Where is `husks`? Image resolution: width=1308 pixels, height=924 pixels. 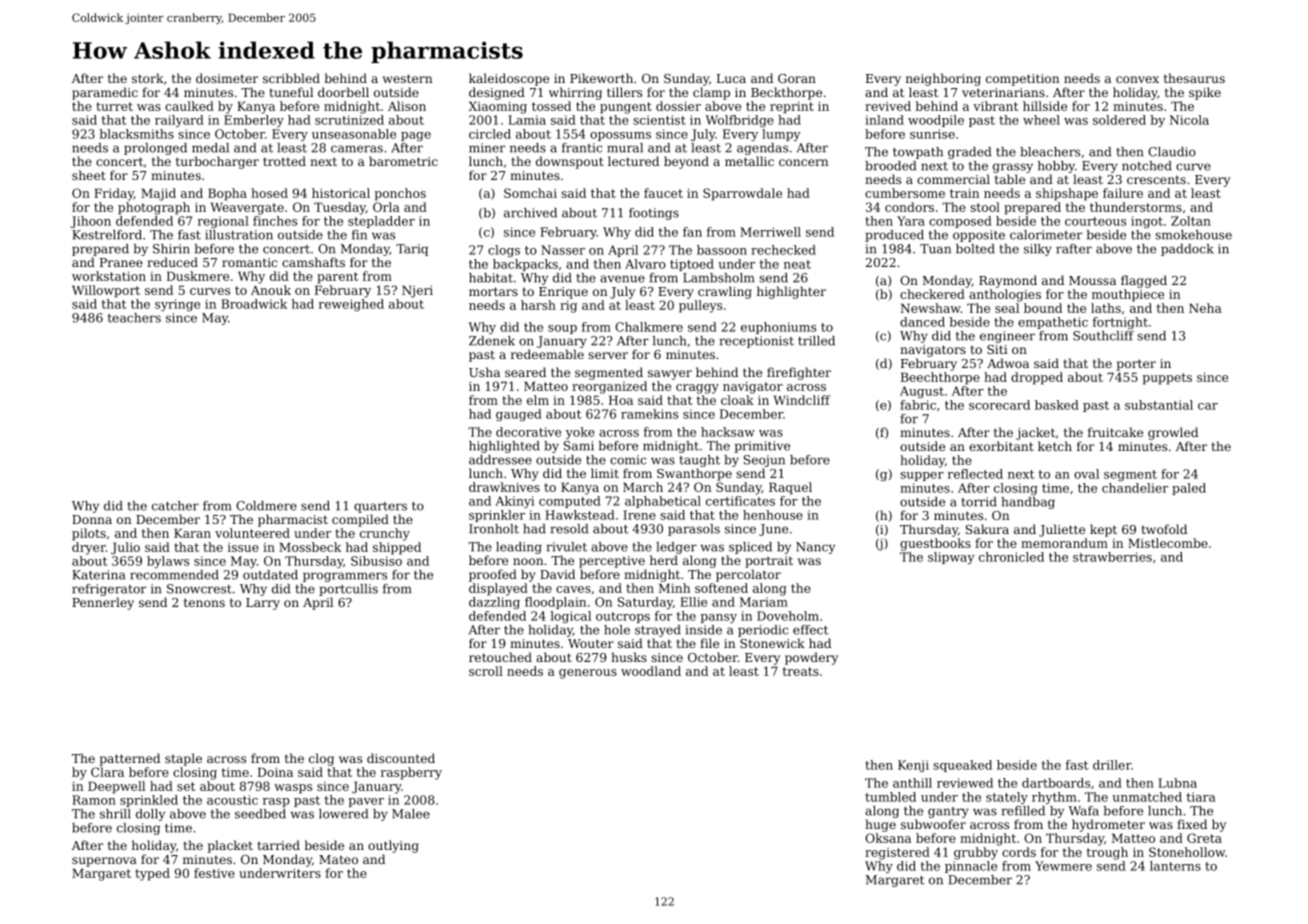 husks is located at coordinates (629, 657).
